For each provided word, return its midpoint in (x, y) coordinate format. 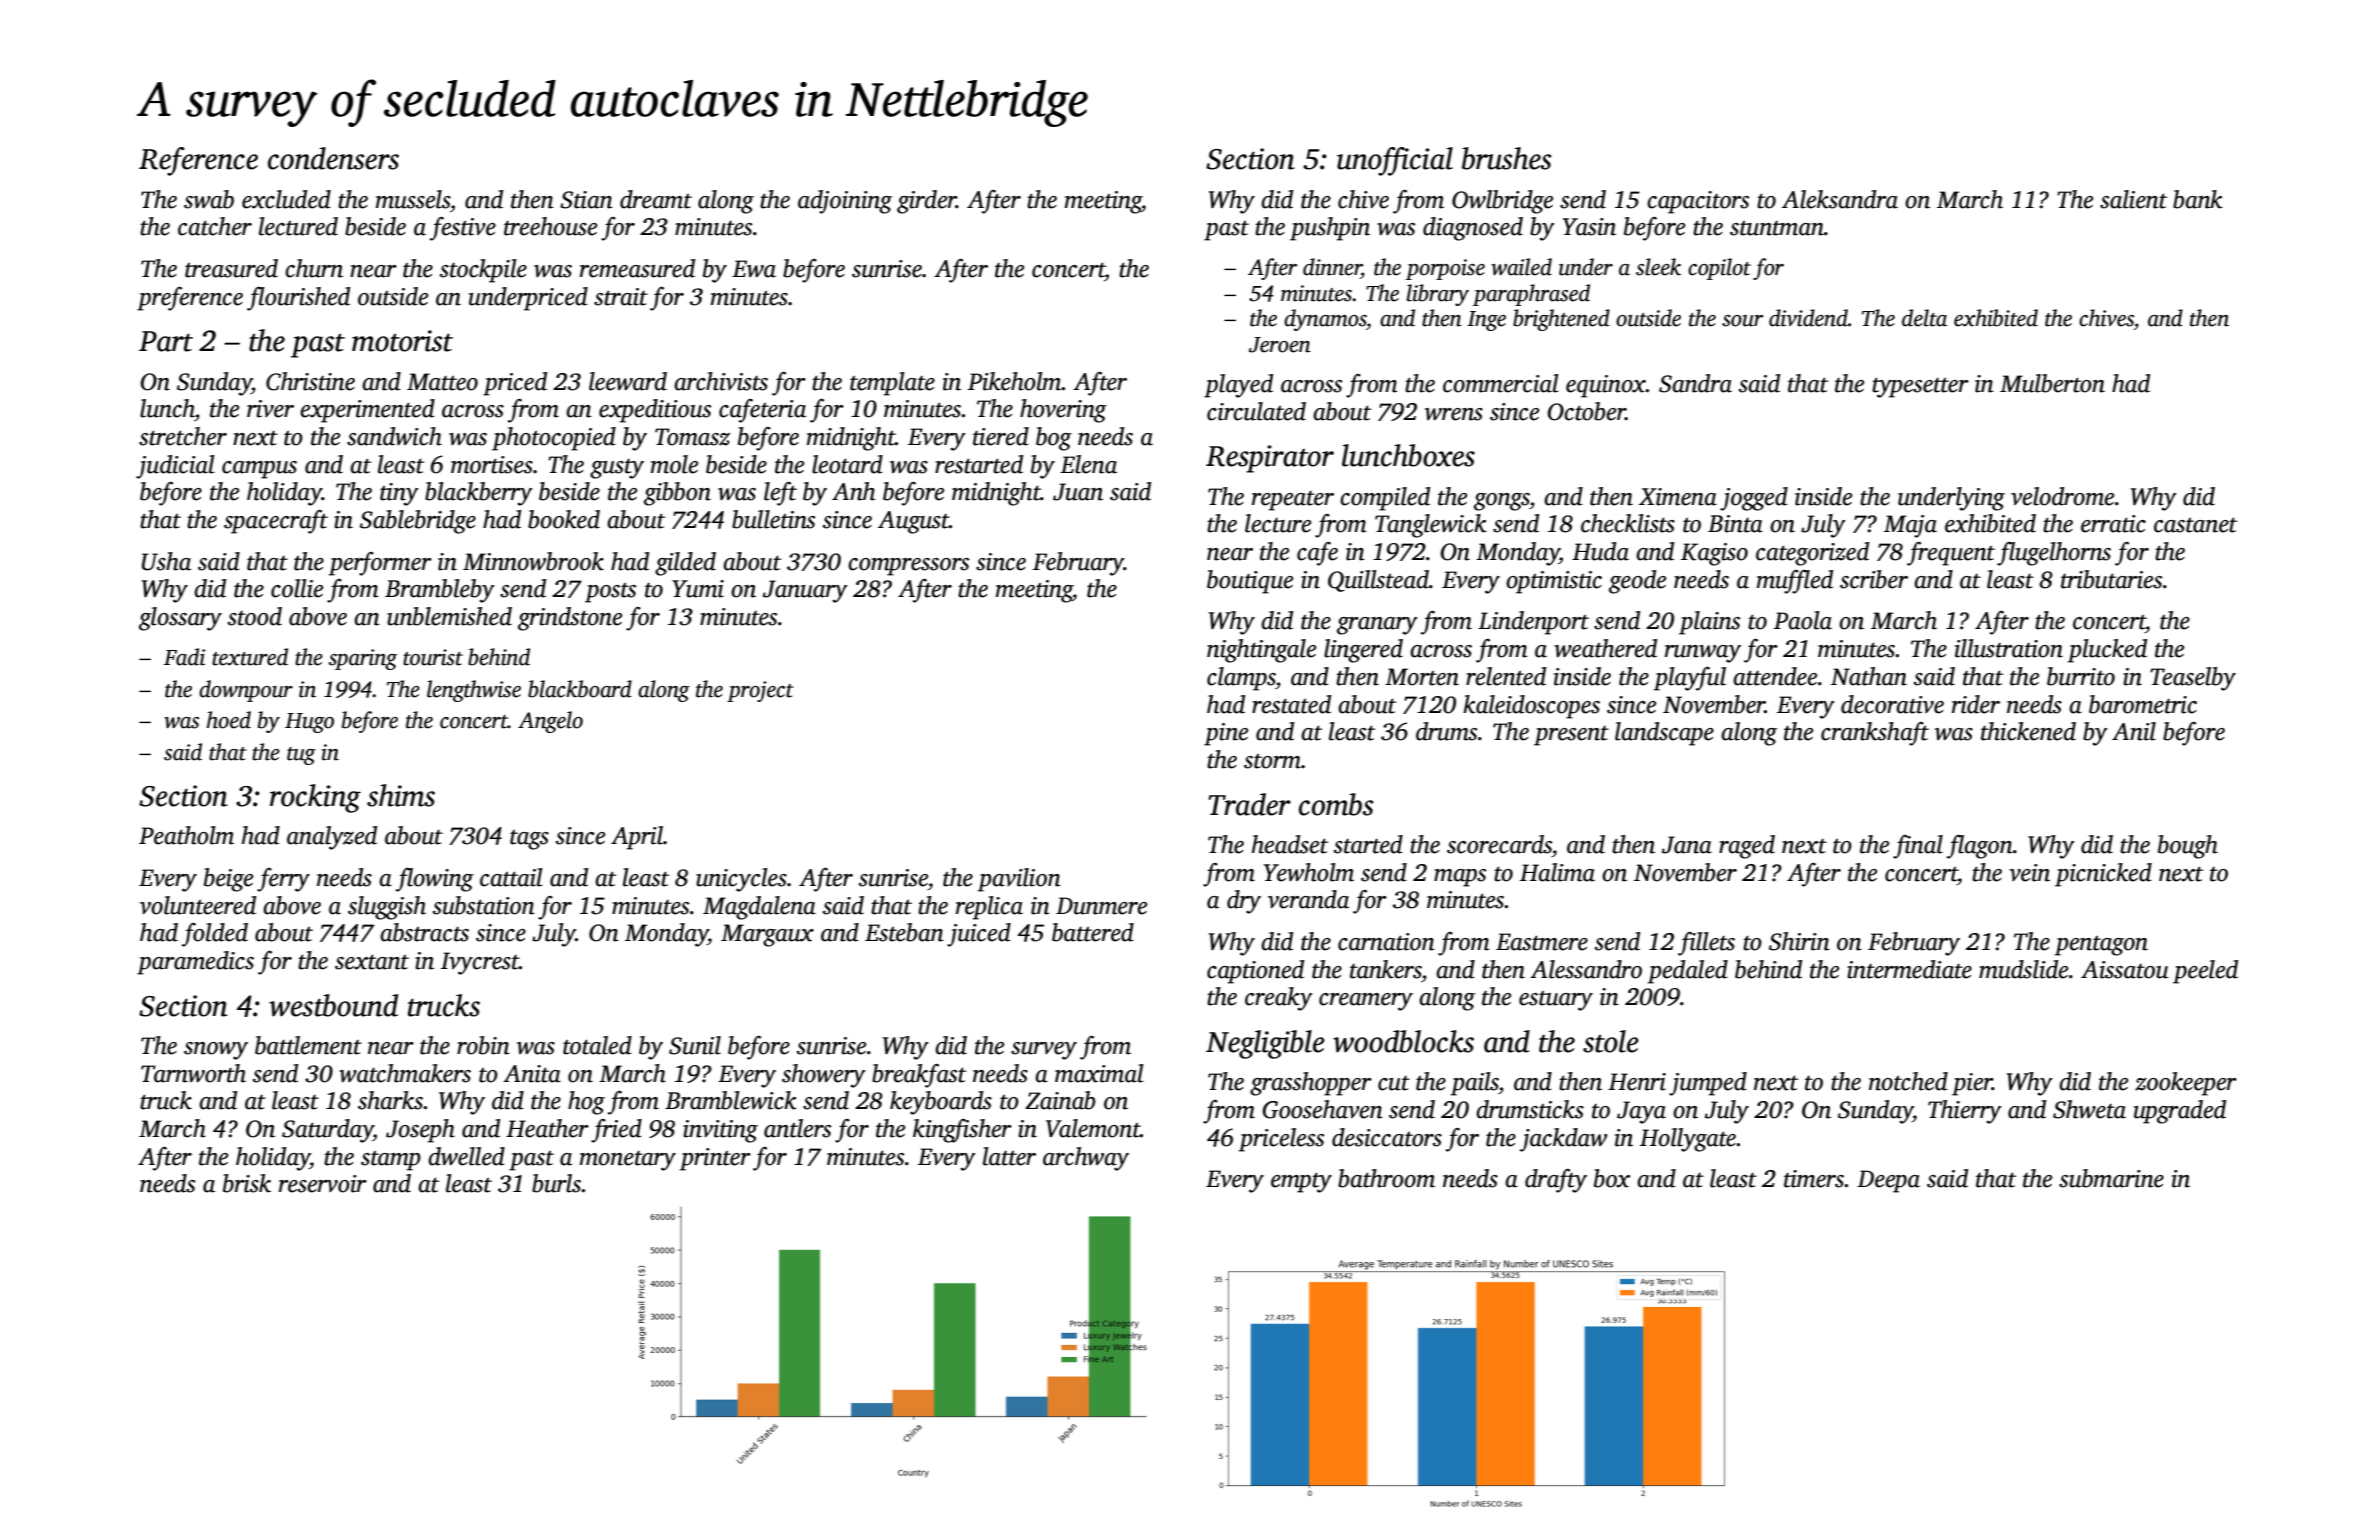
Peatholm (186, 835)
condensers (333, 158)
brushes (1507, 158)
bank (2198, 199)
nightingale (1261, 651)
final (1918, 847)
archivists (721, 381)
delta (1924, 318)
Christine (310, 381)
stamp (391, 1161)
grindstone (570, 619)
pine (1226, 734)
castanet (2195, 525)
